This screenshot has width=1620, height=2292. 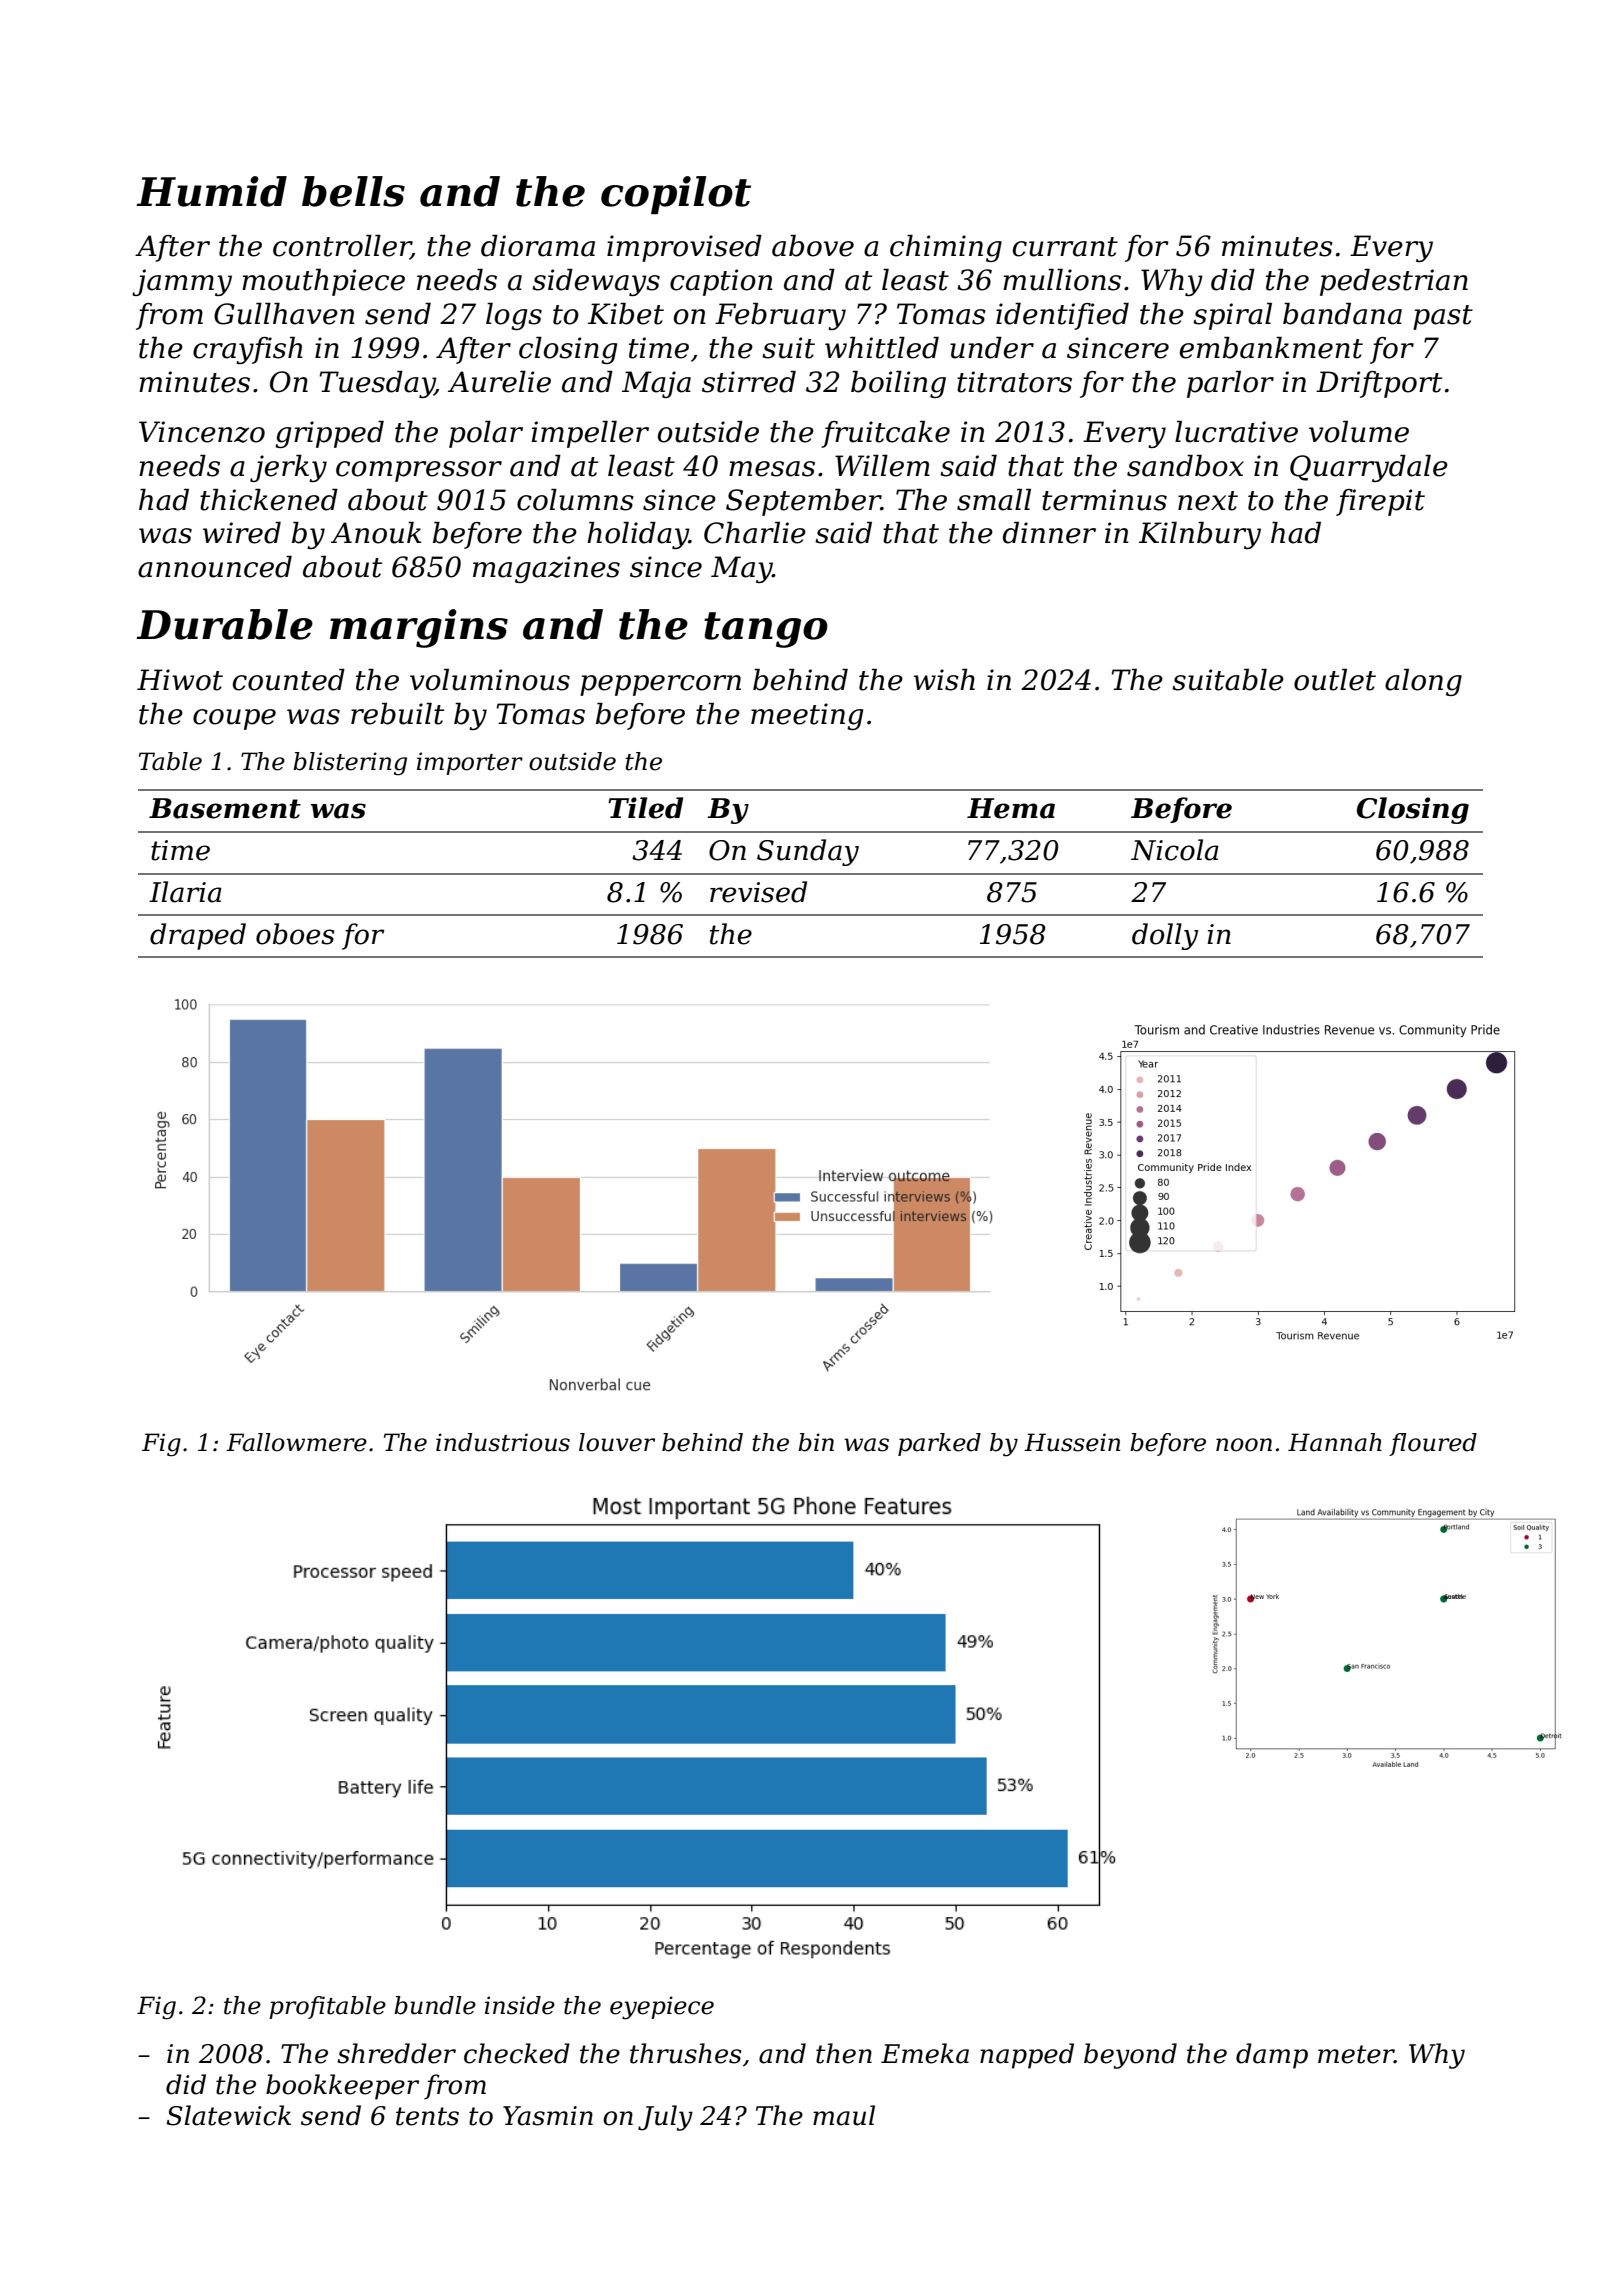 What do you see at coordinates (211, 191) in the screenshot?
I see `Humid` at bounding box center [211, 191].
